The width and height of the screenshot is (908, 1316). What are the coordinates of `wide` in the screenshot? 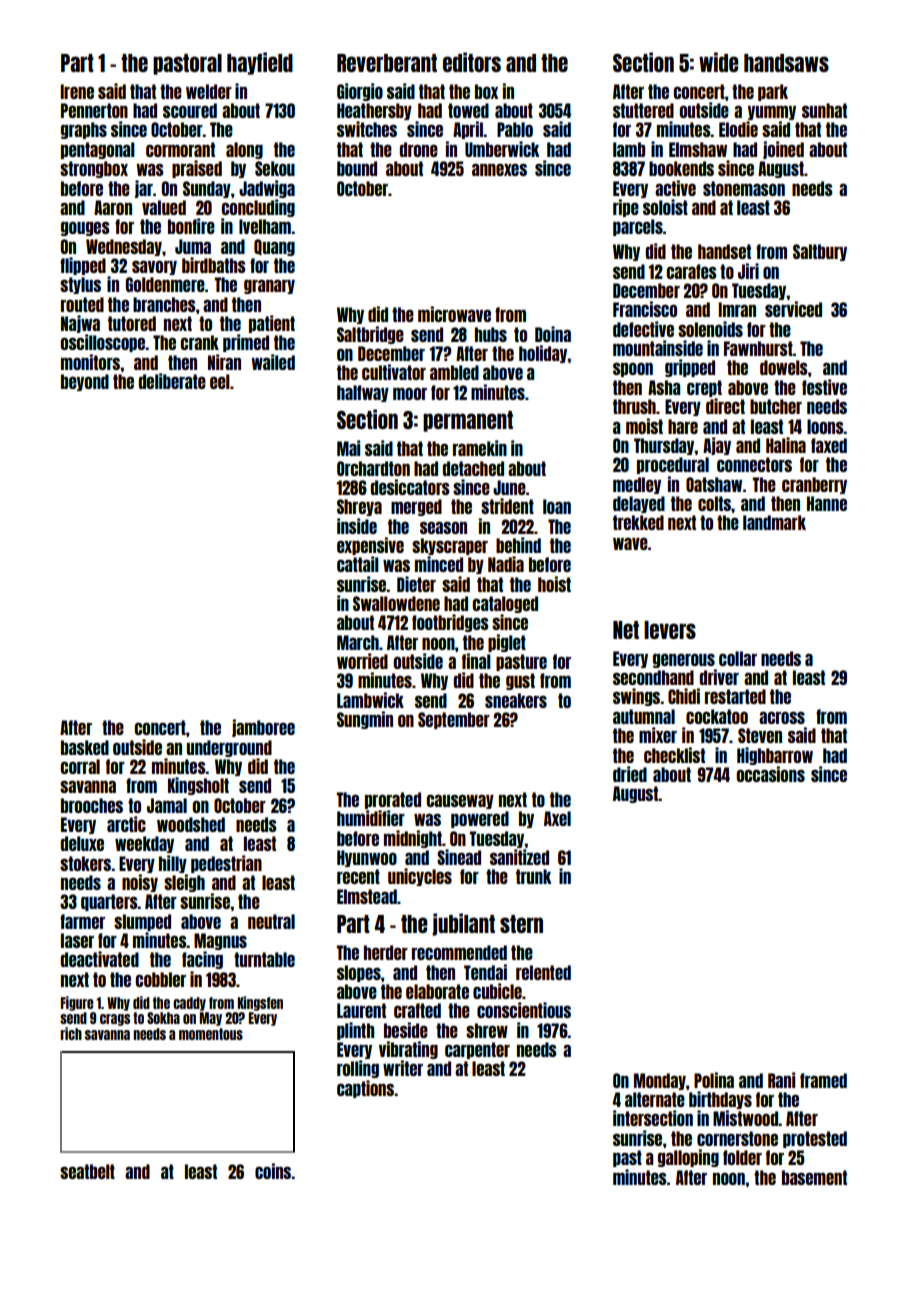 It's located at (719, 62).
